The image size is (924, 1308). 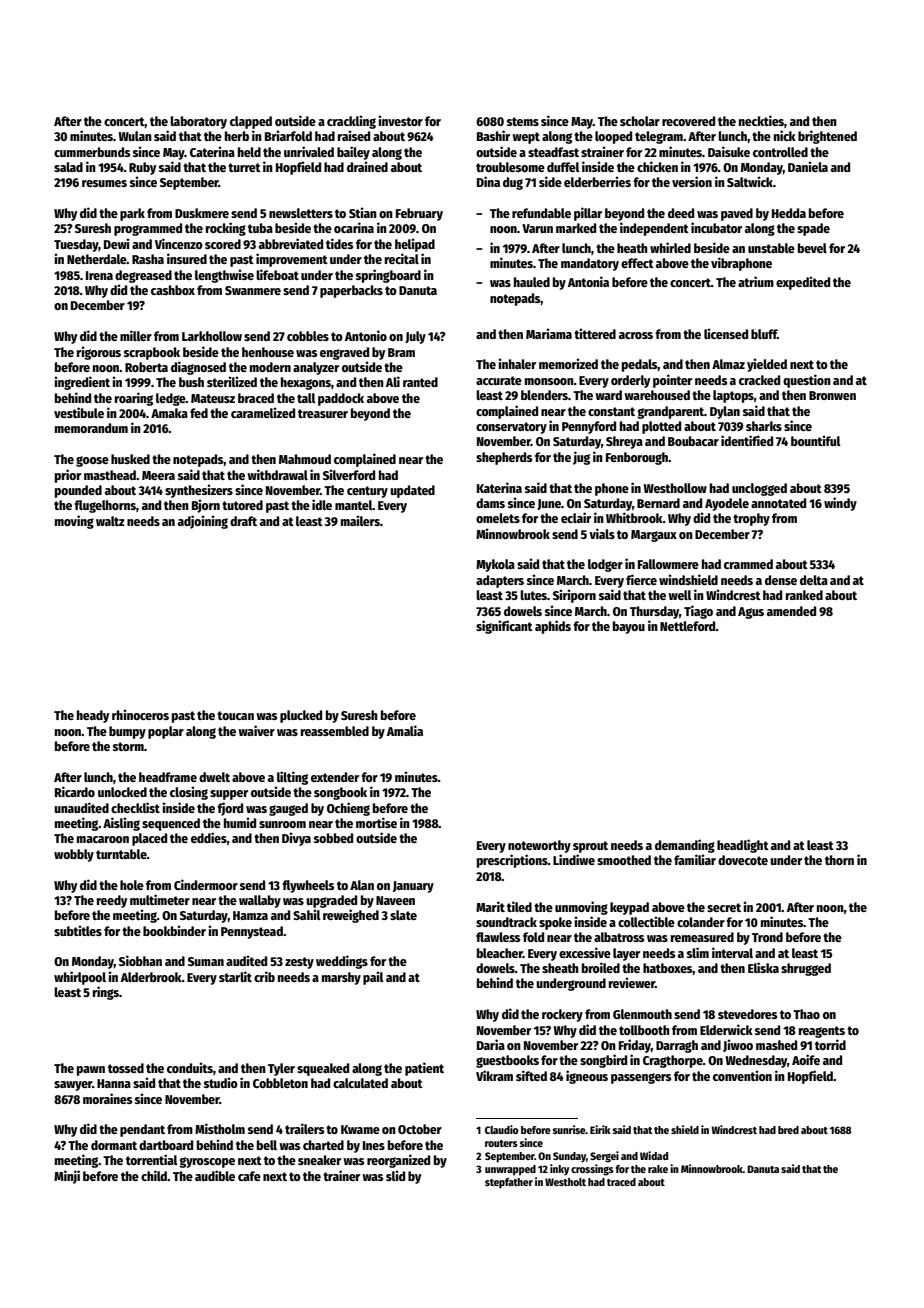 What do you see at coordinates (778, 503) in the document?
I see `annotated` at bounding box center [778, 503].
